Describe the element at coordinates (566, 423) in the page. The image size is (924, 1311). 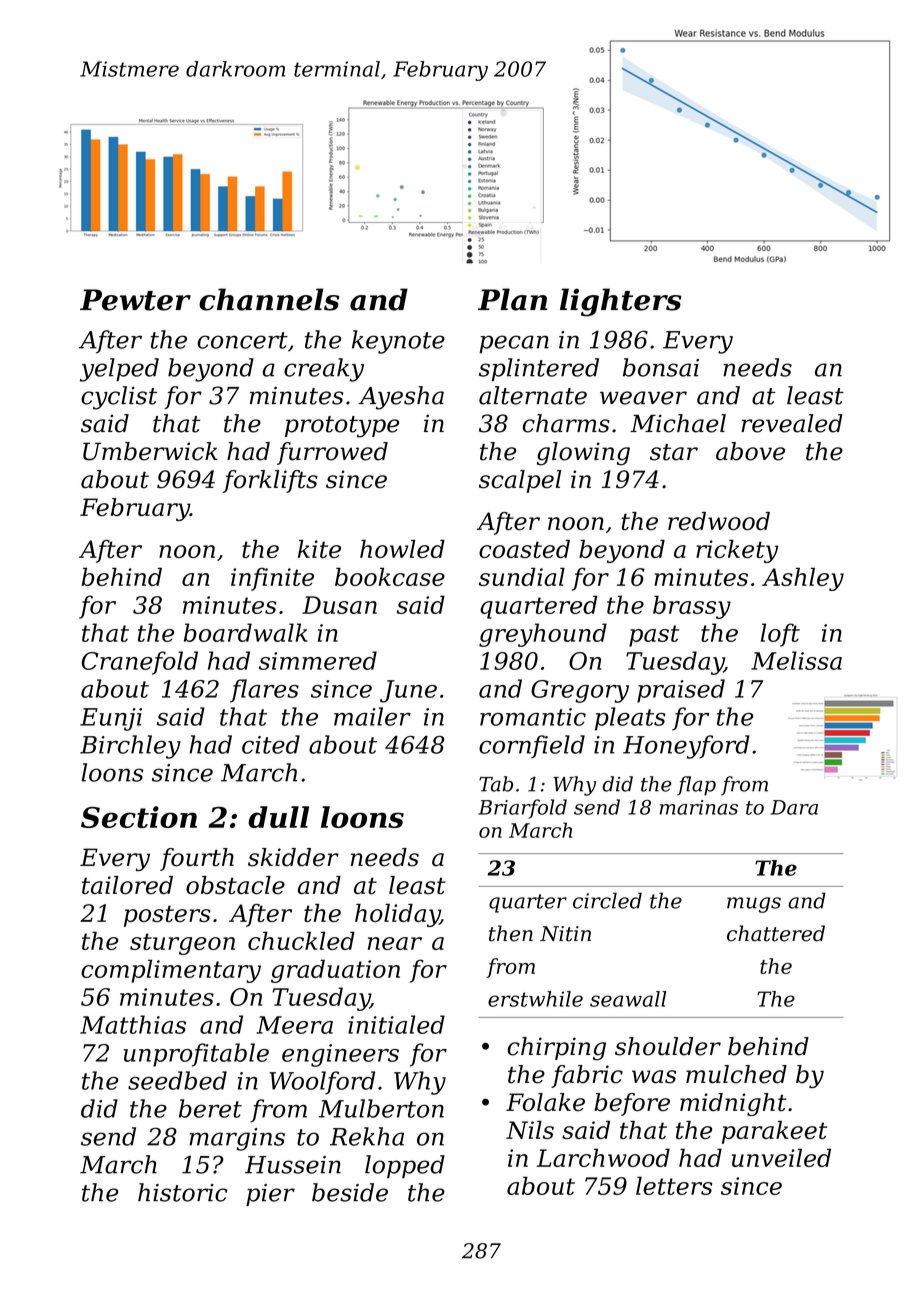
I see `charms` at that location.
